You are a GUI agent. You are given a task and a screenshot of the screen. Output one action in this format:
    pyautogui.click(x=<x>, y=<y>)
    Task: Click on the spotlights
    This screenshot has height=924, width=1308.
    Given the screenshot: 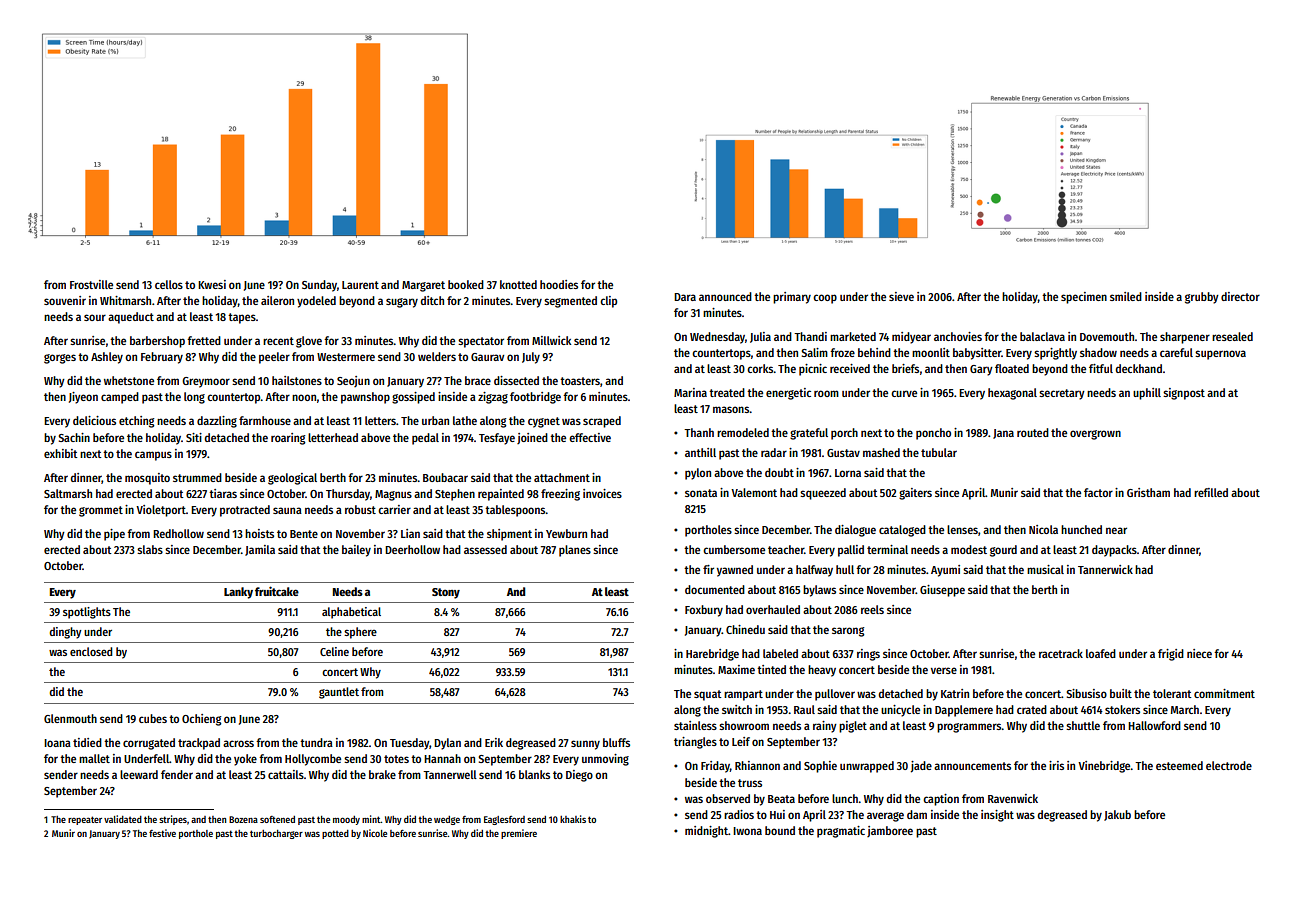 What is the action you would take?
    pyautogui.click(x=87, y=613)
